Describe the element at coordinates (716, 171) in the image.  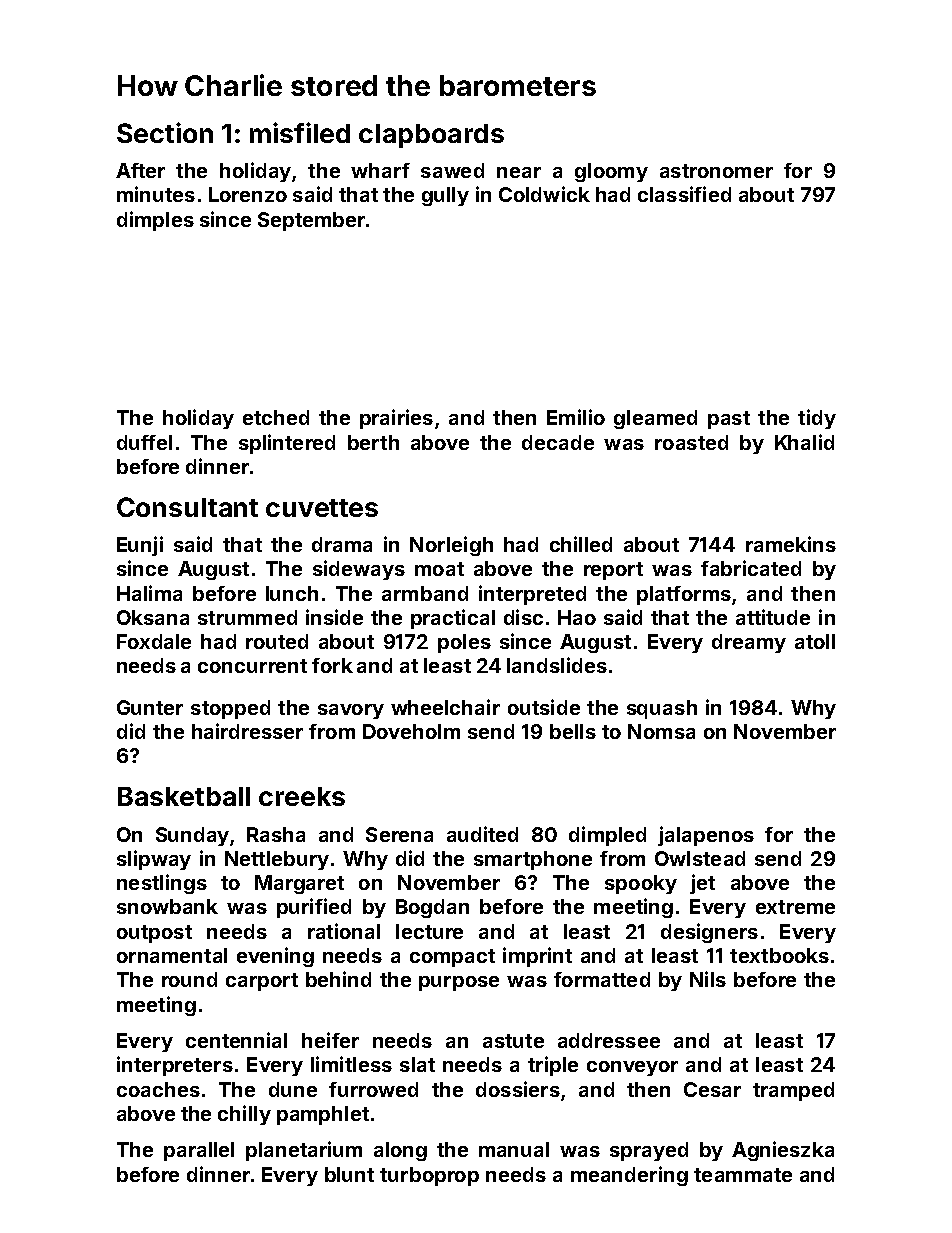
I see `astronomer` at that location.
